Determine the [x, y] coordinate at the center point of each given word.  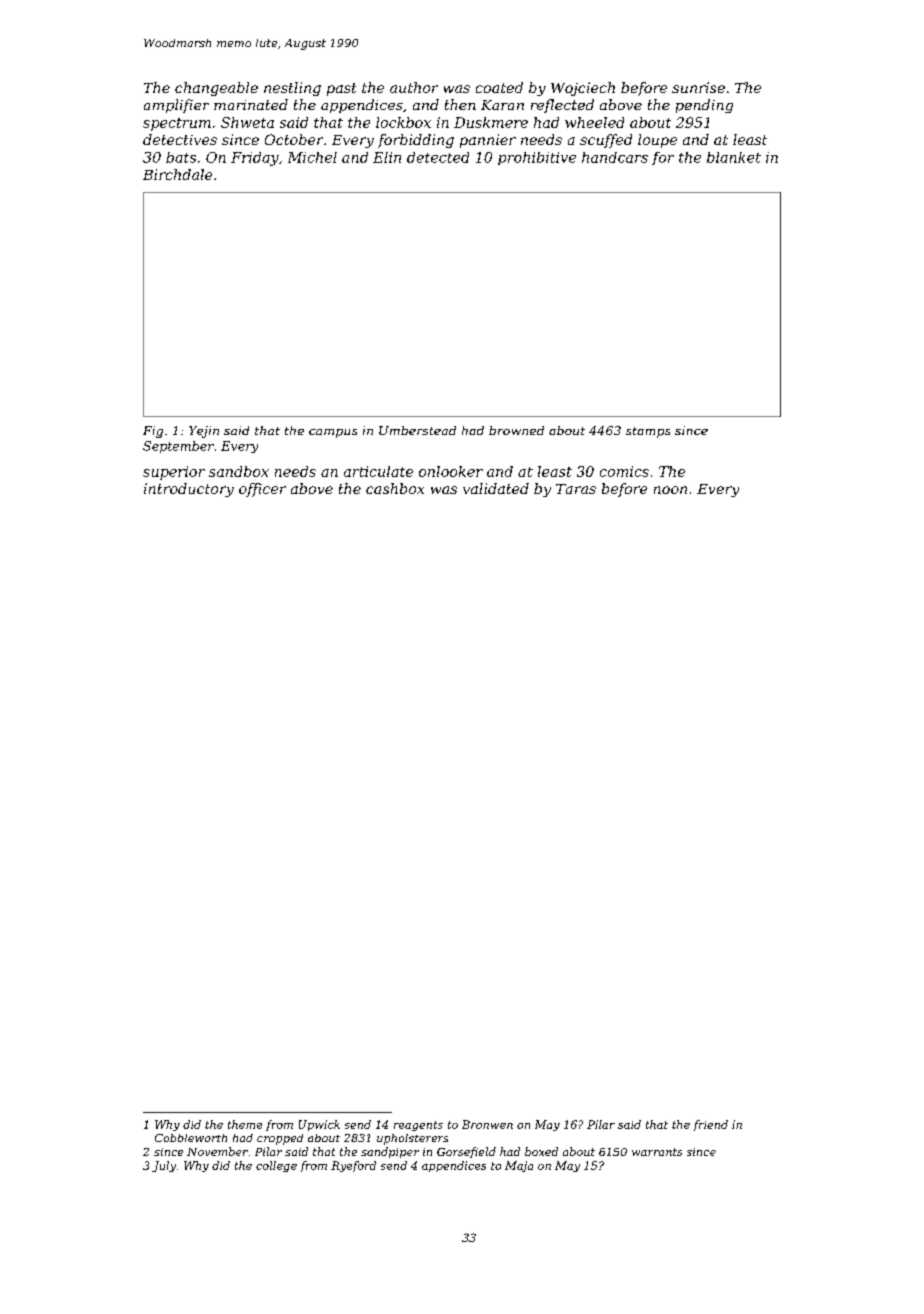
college [276, 1166]
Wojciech [583, 89]
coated [499, 87]
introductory [189, 490]
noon [670, 490]
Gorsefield [466, 1152]
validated [496, 488]
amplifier [176, 106]
